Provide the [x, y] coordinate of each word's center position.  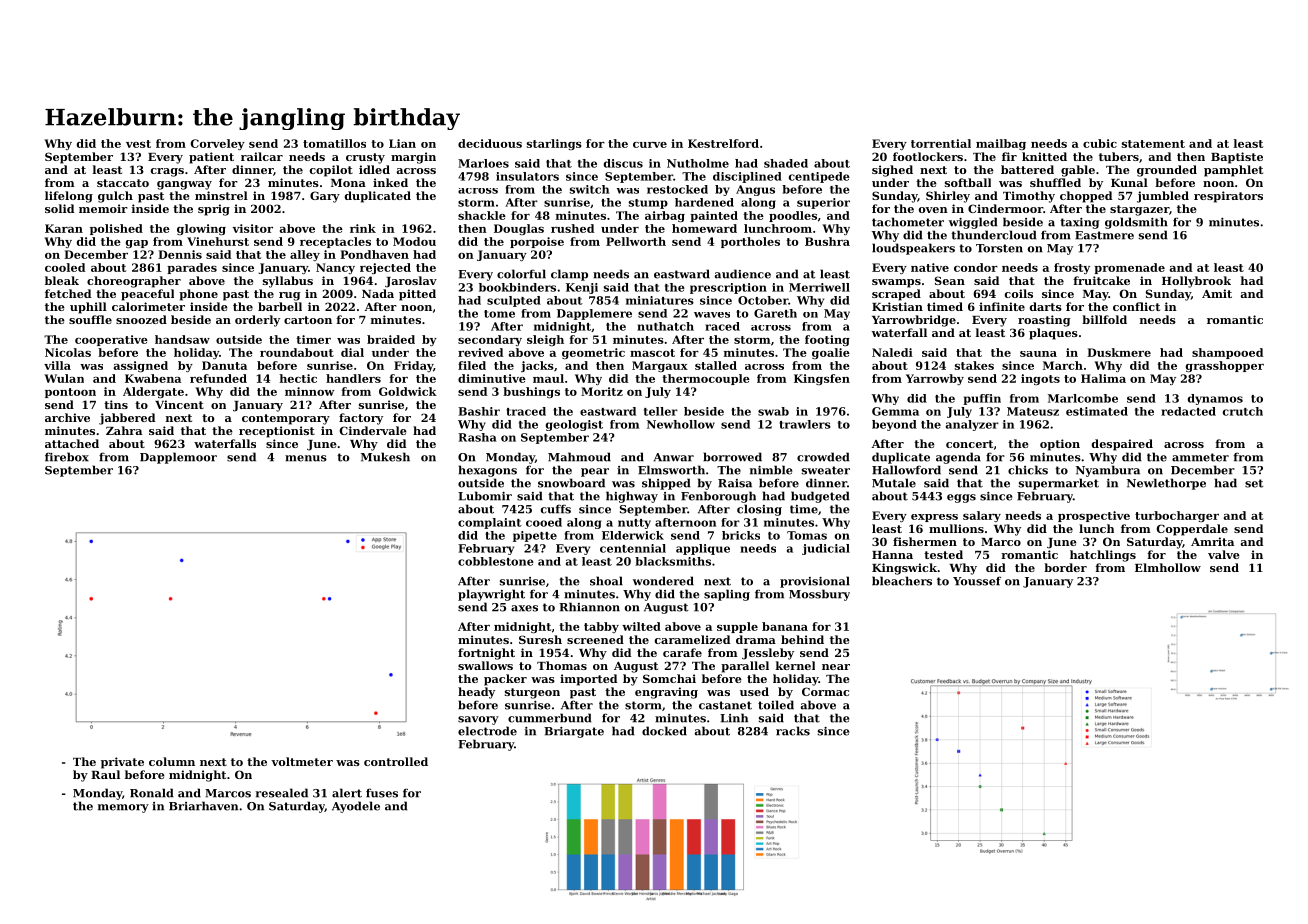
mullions [956, 528]
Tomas [807, 535]
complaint [490, 523]
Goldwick [408, 391]
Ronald [152, 793]
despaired [1122, 445]
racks [793, 731]
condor [976, 267]
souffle [90, 319]
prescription [728, 288]
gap [137, 244]
